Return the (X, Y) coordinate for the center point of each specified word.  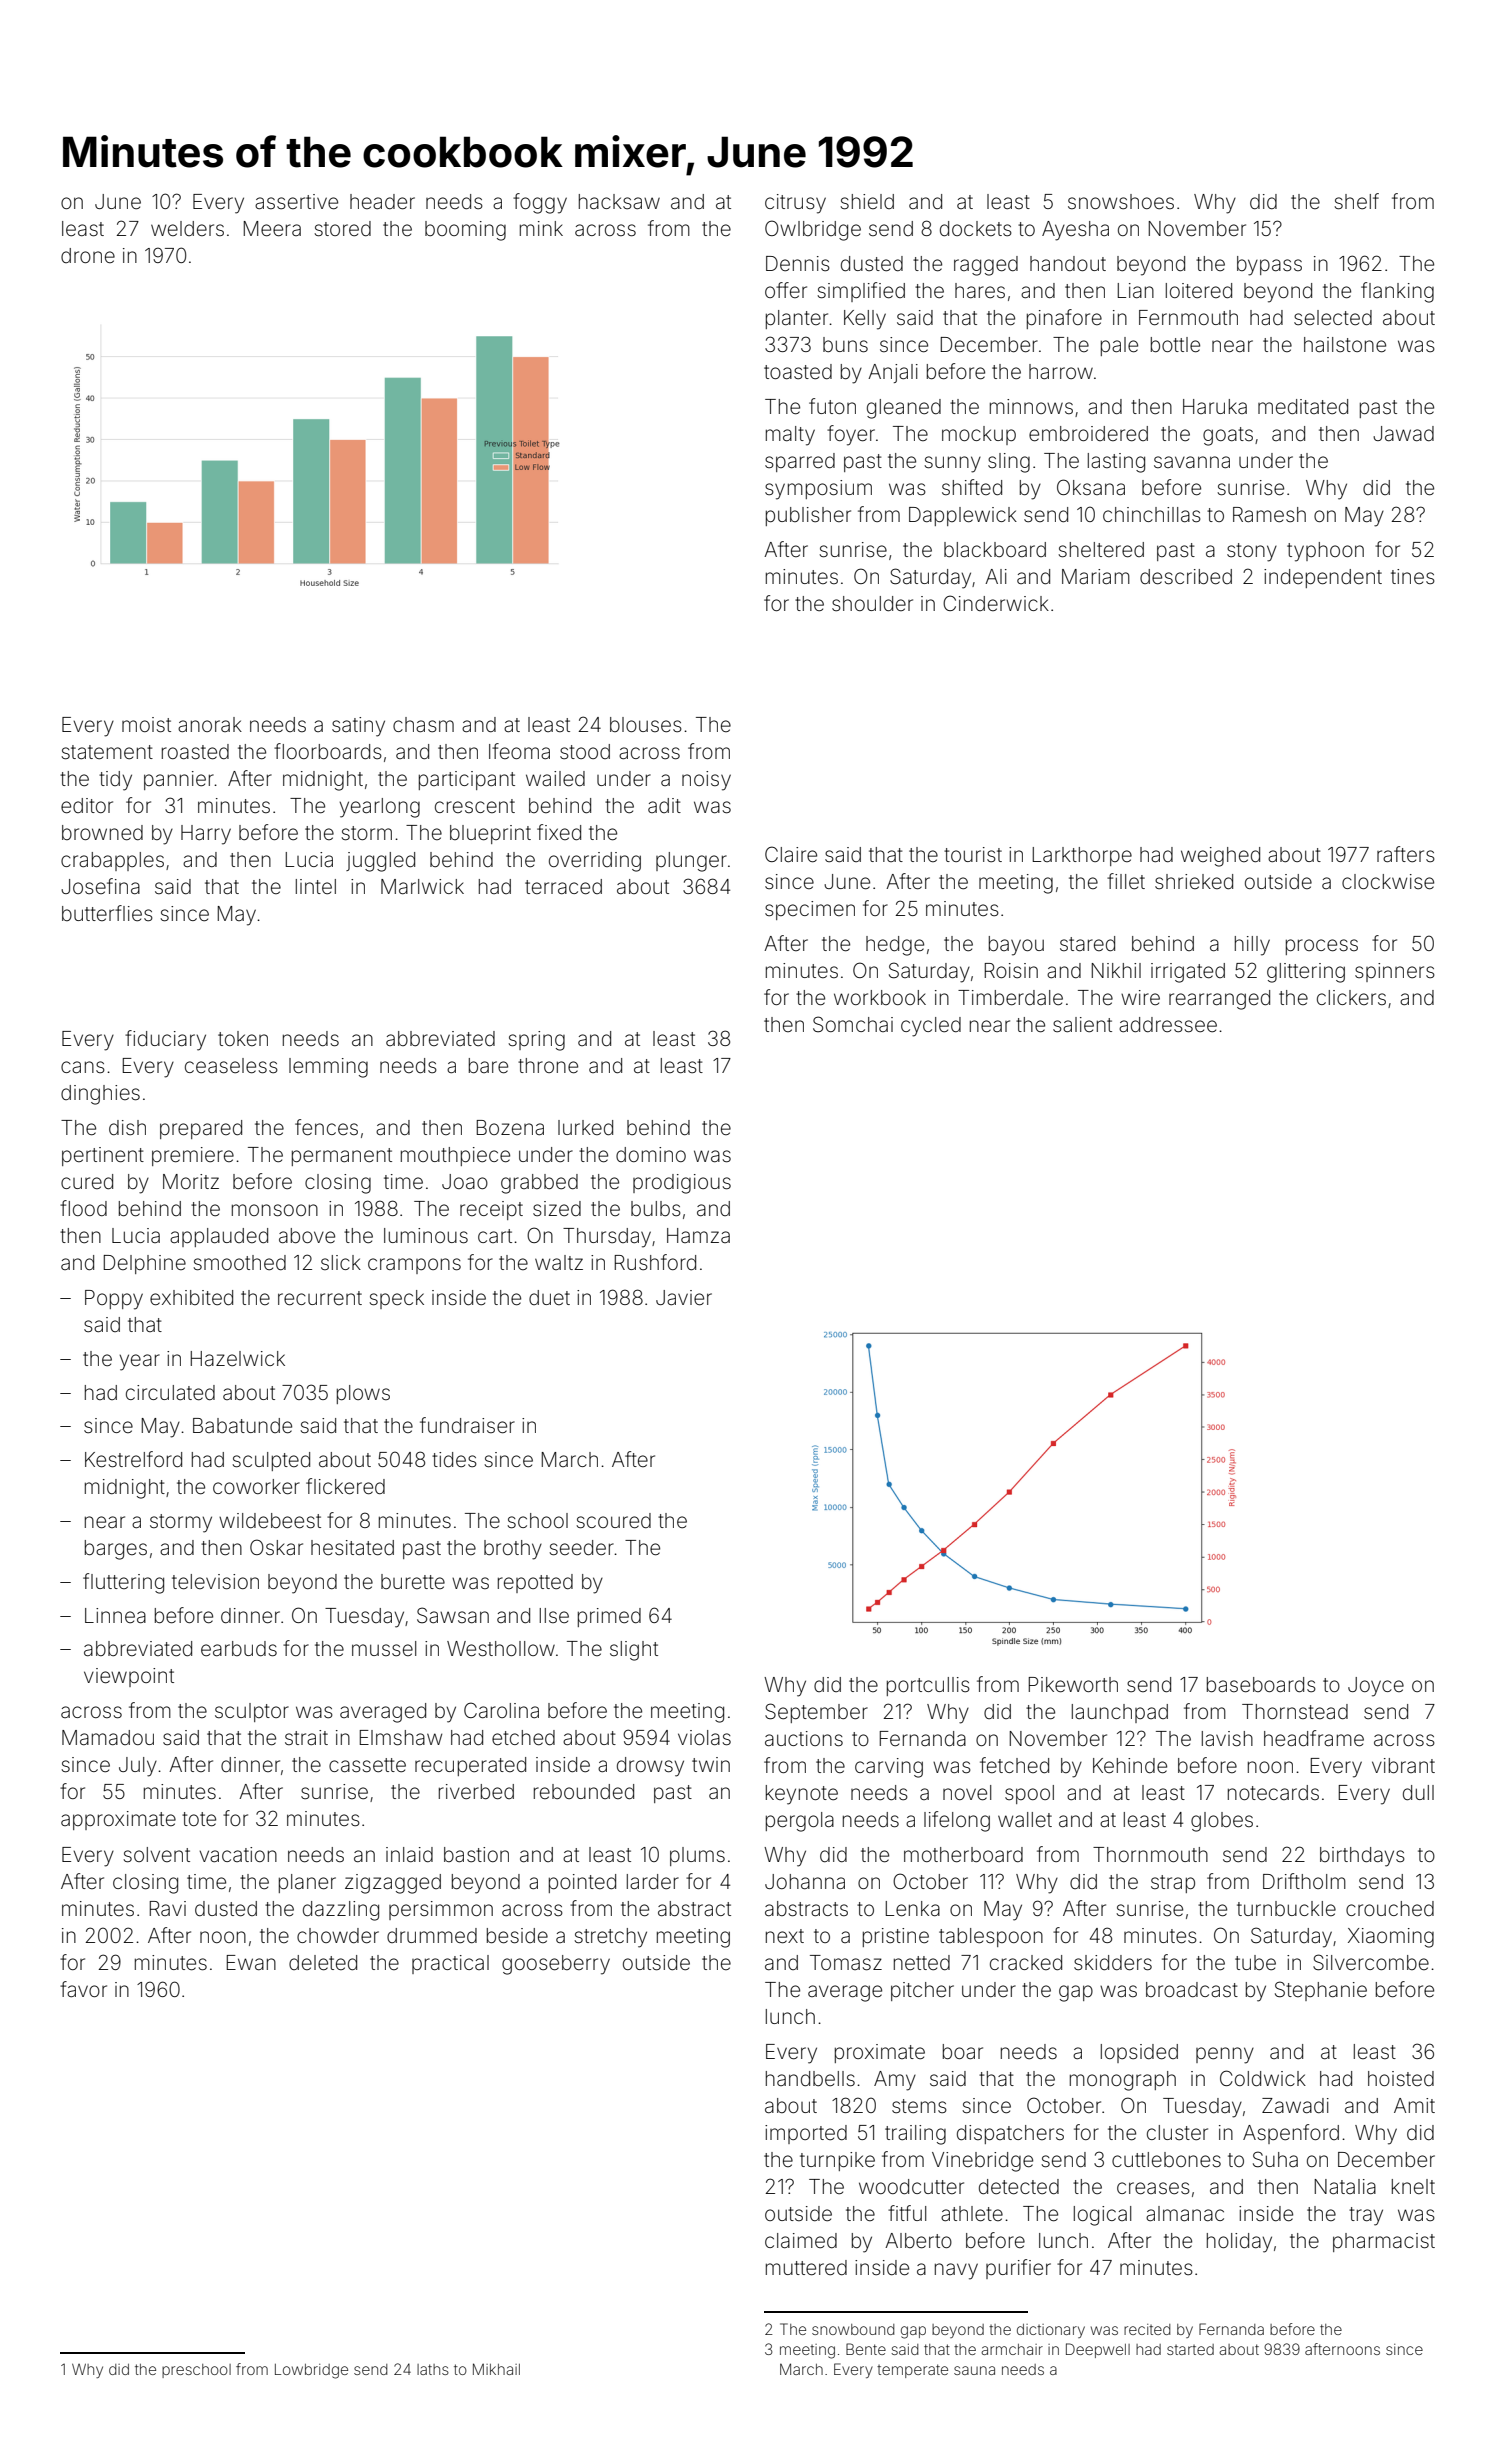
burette (413, 1581)
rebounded (584, 1791)
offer (786, 290)
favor (83, 1989)
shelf (1356, 201)
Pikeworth (1073, 1685)
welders (187, 228)
